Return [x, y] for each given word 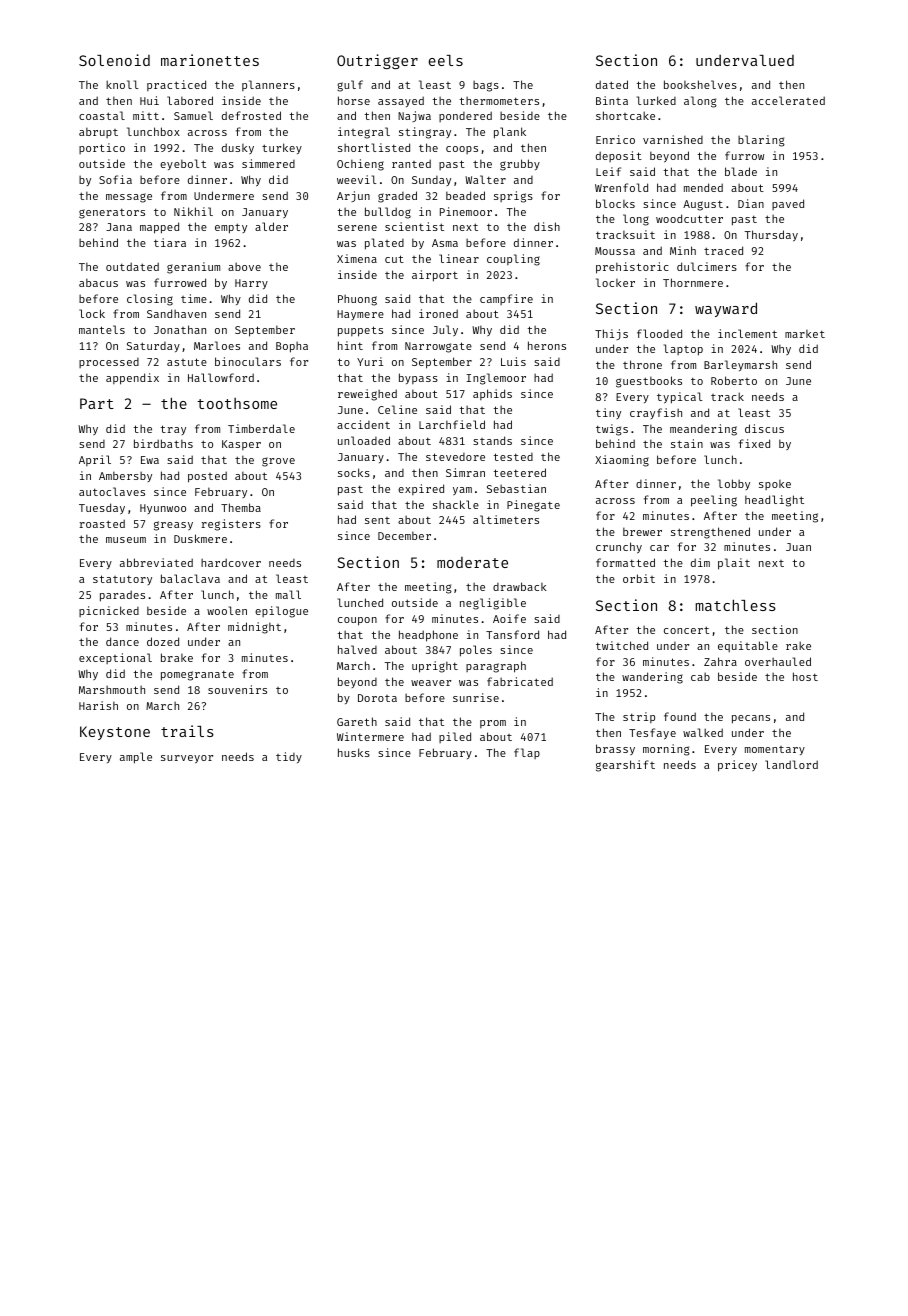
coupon [357, 621]
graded [397, 197]
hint [350, 345]
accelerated [788, 100]
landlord [791, 764]
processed [109, 363]
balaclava [190, 578]
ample [136, 758]
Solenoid [114, 60]
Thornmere [693, 282]
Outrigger [377, 61]
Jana [119, 227]
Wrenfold [621, 187]
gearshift [625, 766]
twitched [622, 645]
